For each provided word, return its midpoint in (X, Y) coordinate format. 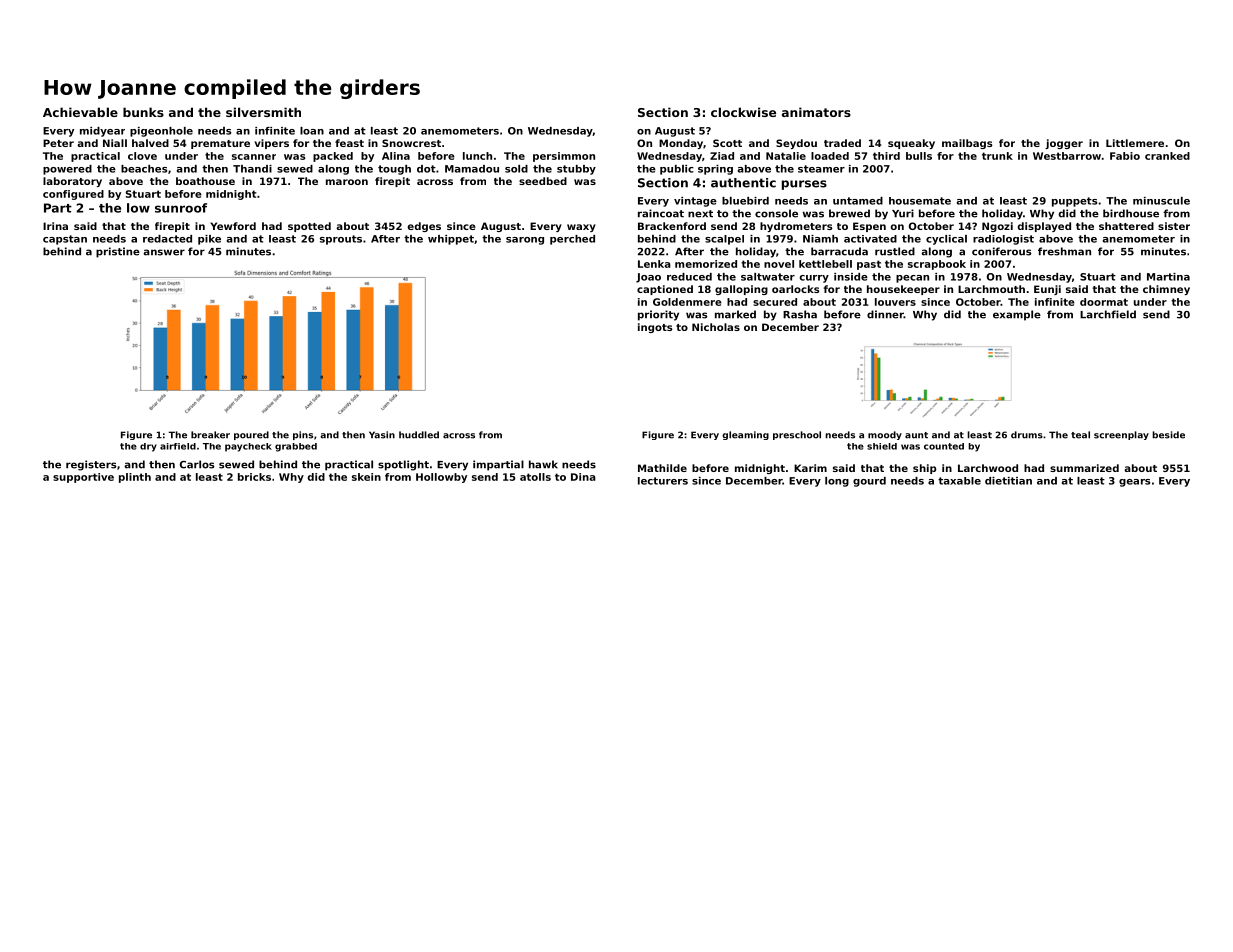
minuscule (1161, 201)
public (677, 170)
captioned (665, 290)
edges (424, 227)
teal (1080, 435)
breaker (210, 435)
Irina (55, 226)
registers (91, 465)
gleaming (745, 435)
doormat (1104, 302)
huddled (419, 435)
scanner (254, 157)
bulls (919, 156)
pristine (118, 252)
